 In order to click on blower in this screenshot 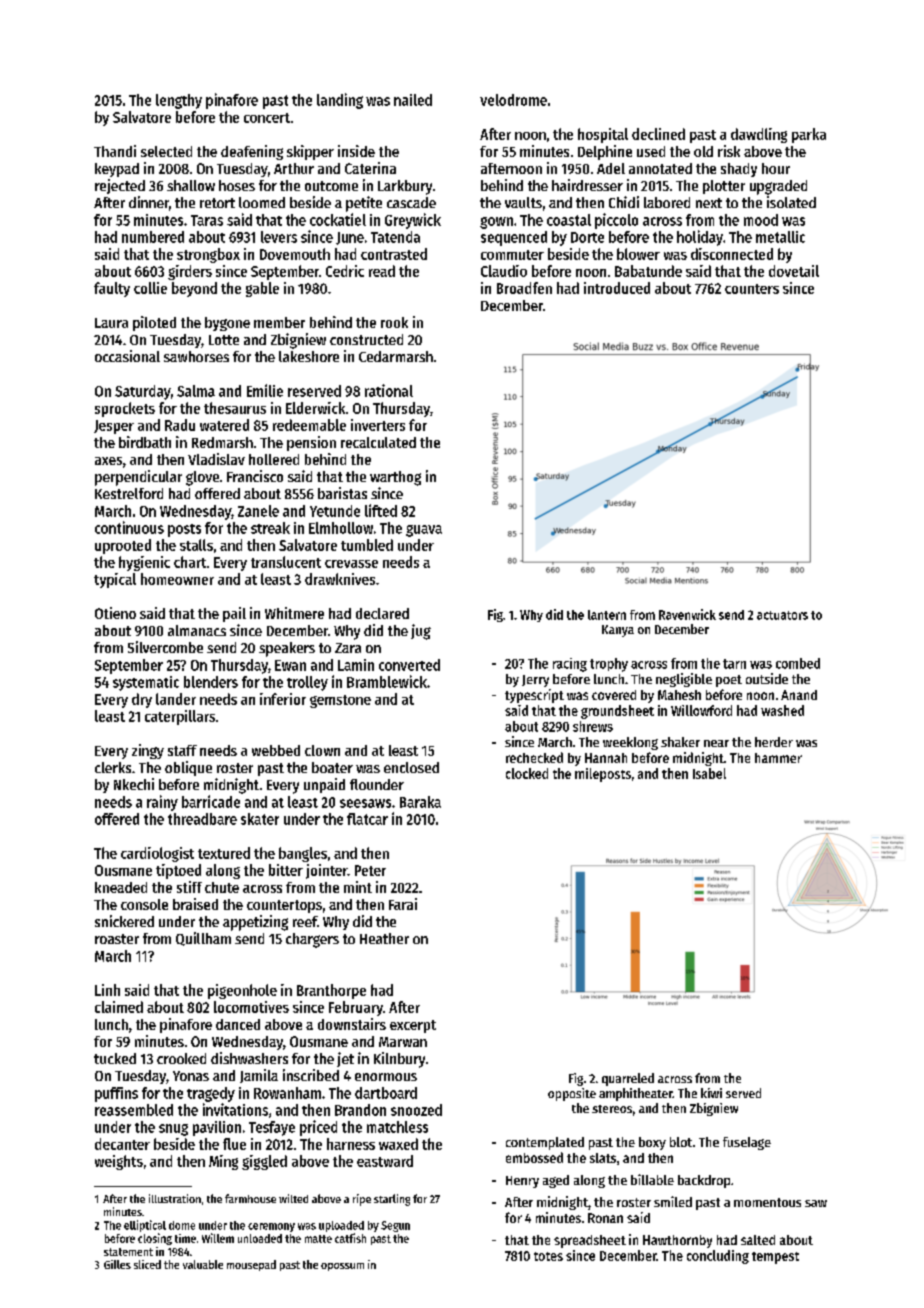, I will do `click(638, 254)`.
